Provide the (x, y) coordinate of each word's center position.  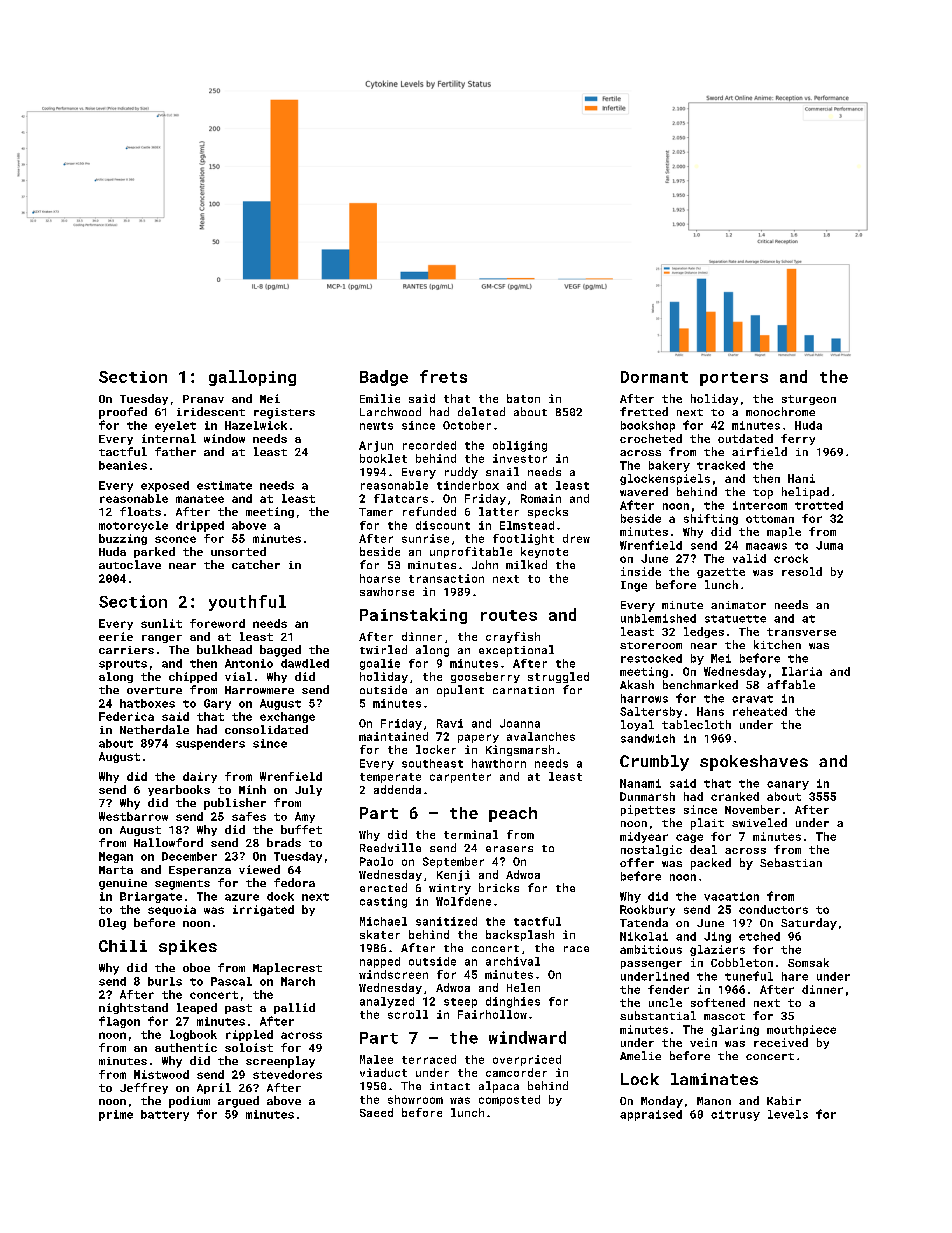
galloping (252, 378)
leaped (197, 1008)
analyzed (387, 1002)
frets (443, 376)
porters (734, 379)
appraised (651, 1115)
